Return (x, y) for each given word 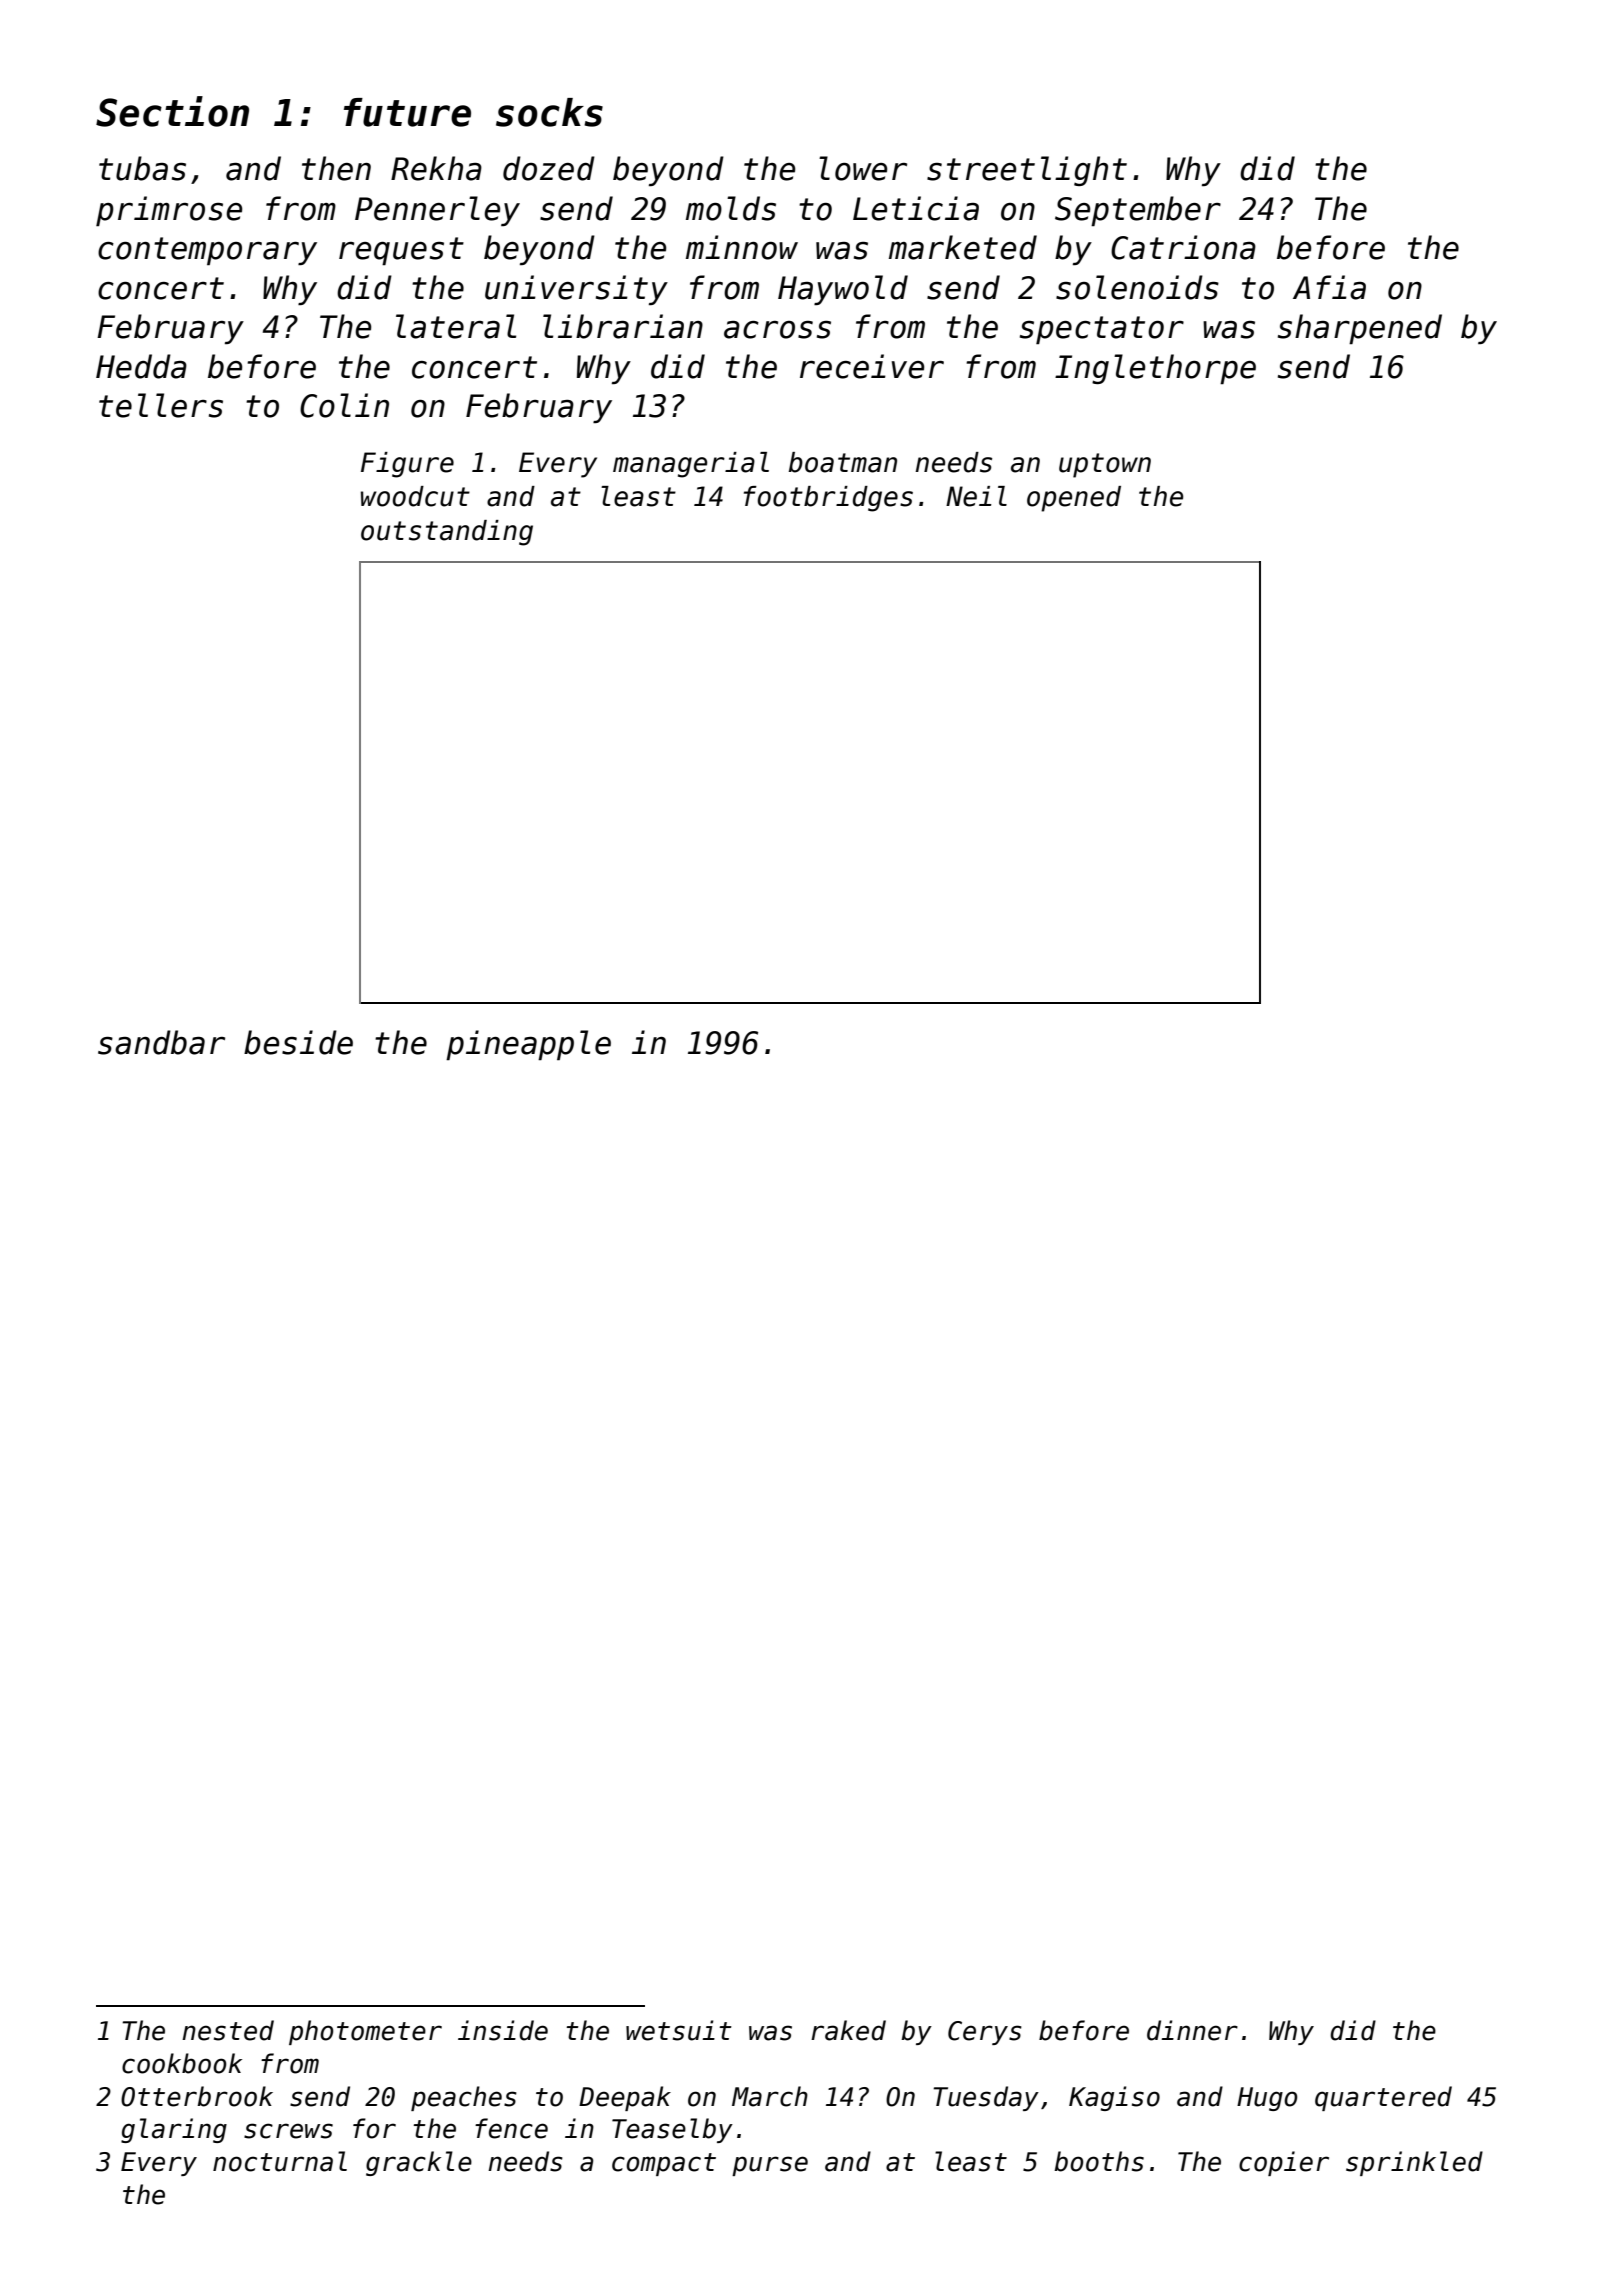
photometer (365, 2032)
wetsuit (679, 2030)
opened (1074, 499)
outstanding (447, 533)
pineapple (528, 1045)
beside (298, 1042)
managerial (691, 465)
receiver (872, 366)
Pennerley (437, 211)
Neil (976, 496)
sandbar (161, 1042)
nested (228, 2030)
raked (848, 2030)
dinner (1192, 2030)
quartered (1383, 2098)
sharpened (1360, 329)
